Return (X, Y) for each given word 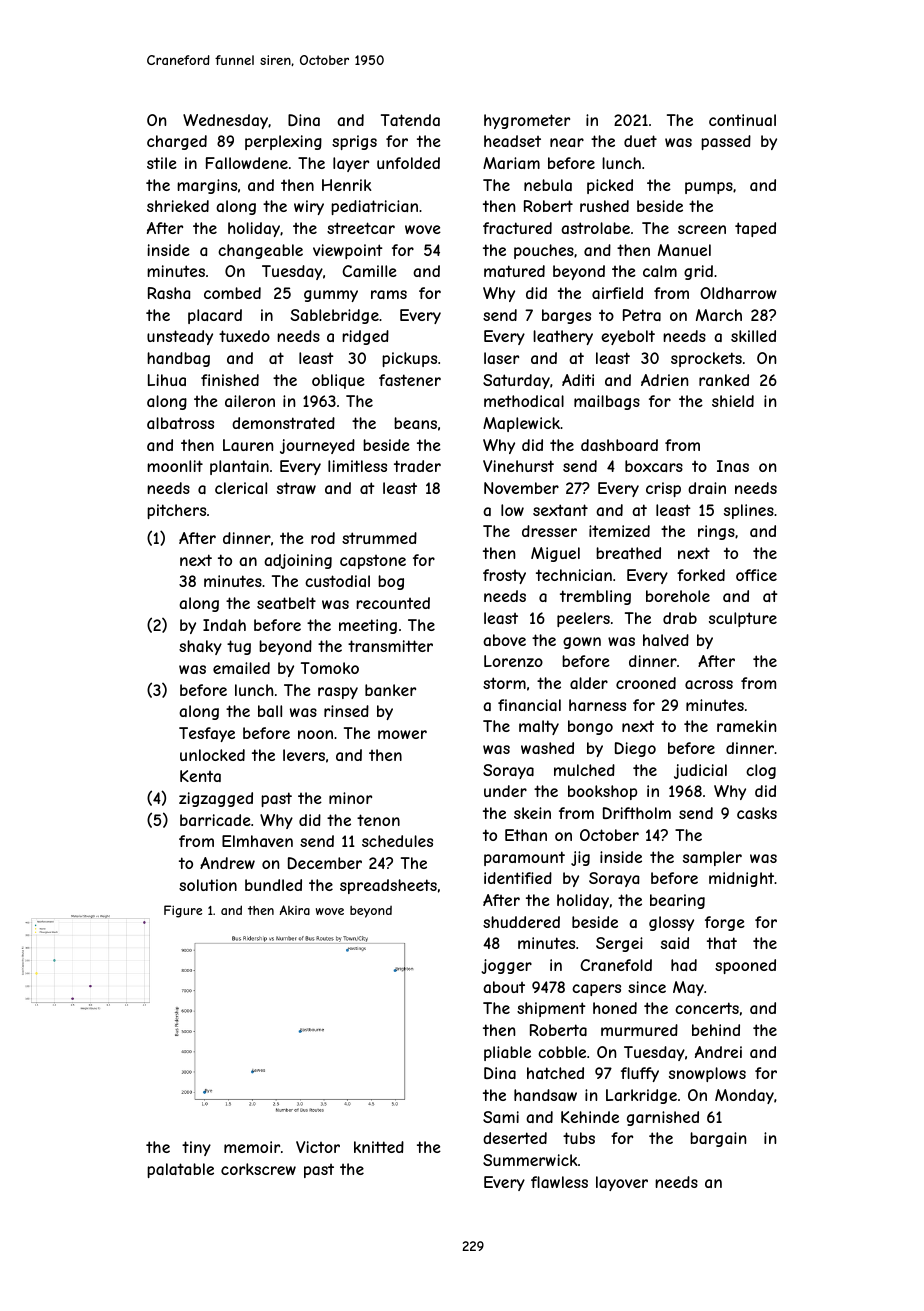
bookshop (602, 792)
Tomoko (330, 668)
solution (208, 885)
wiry (309, 207)
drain (707, 488)
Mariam (511, 163)
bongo (590, 727)
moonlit (175, 466)
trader (417, 466)
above (504, 640)
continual (742, 120)
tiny (196, 1148)
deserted (515, 1138)
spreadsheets (388, 886)
